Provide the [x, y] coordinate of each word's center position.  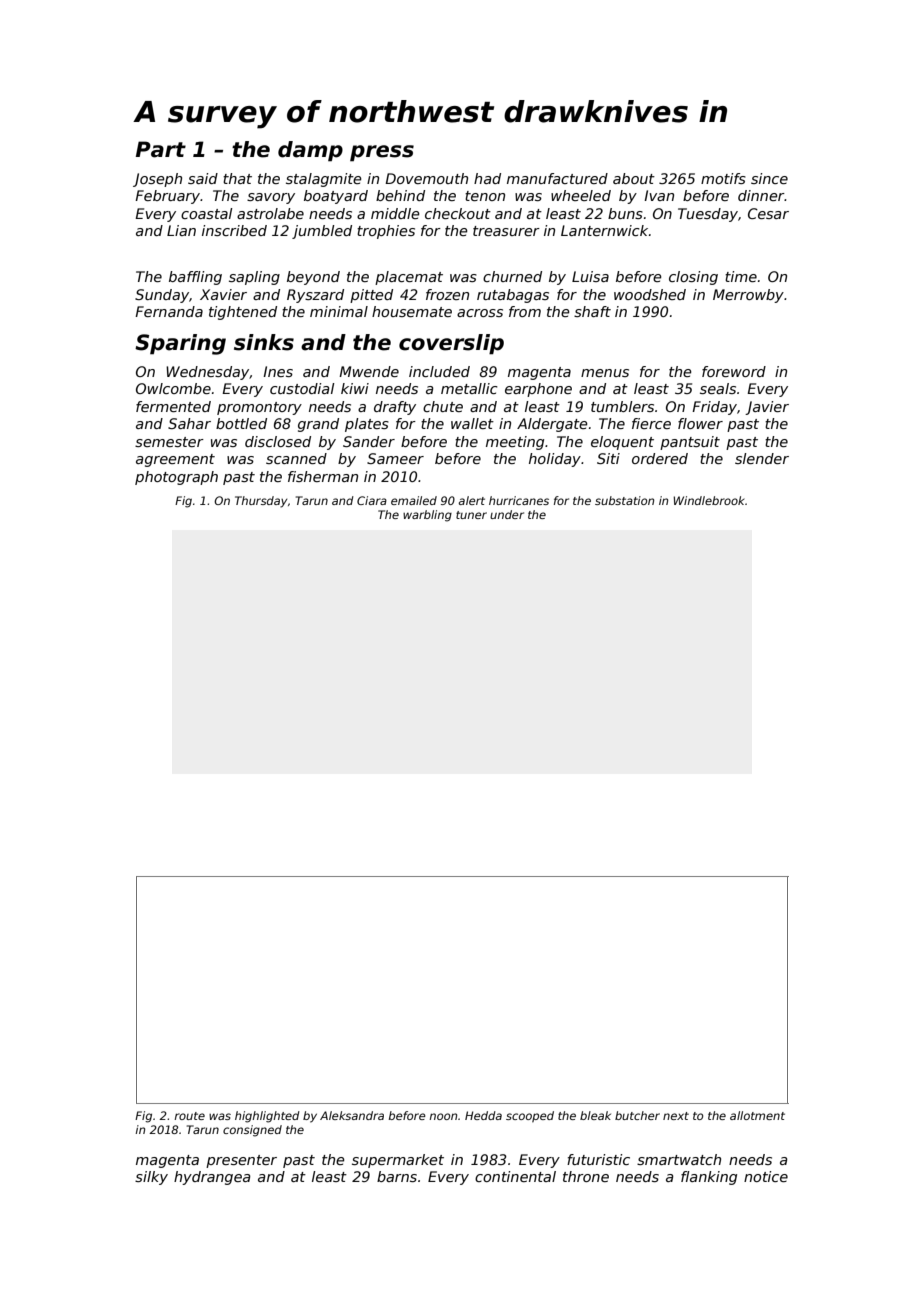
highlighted [267, 1117]
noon [443, 1116]
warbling [427, 516]
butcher [637, 1115]
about [634, 178]
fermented [173, 406]
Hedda [483, 1115]
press [382, 153]
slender [762, 458]
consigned [252, 1131]
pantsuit [690, 443]
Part [161, 149]
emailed [414, 500]
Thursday [261, 502]
